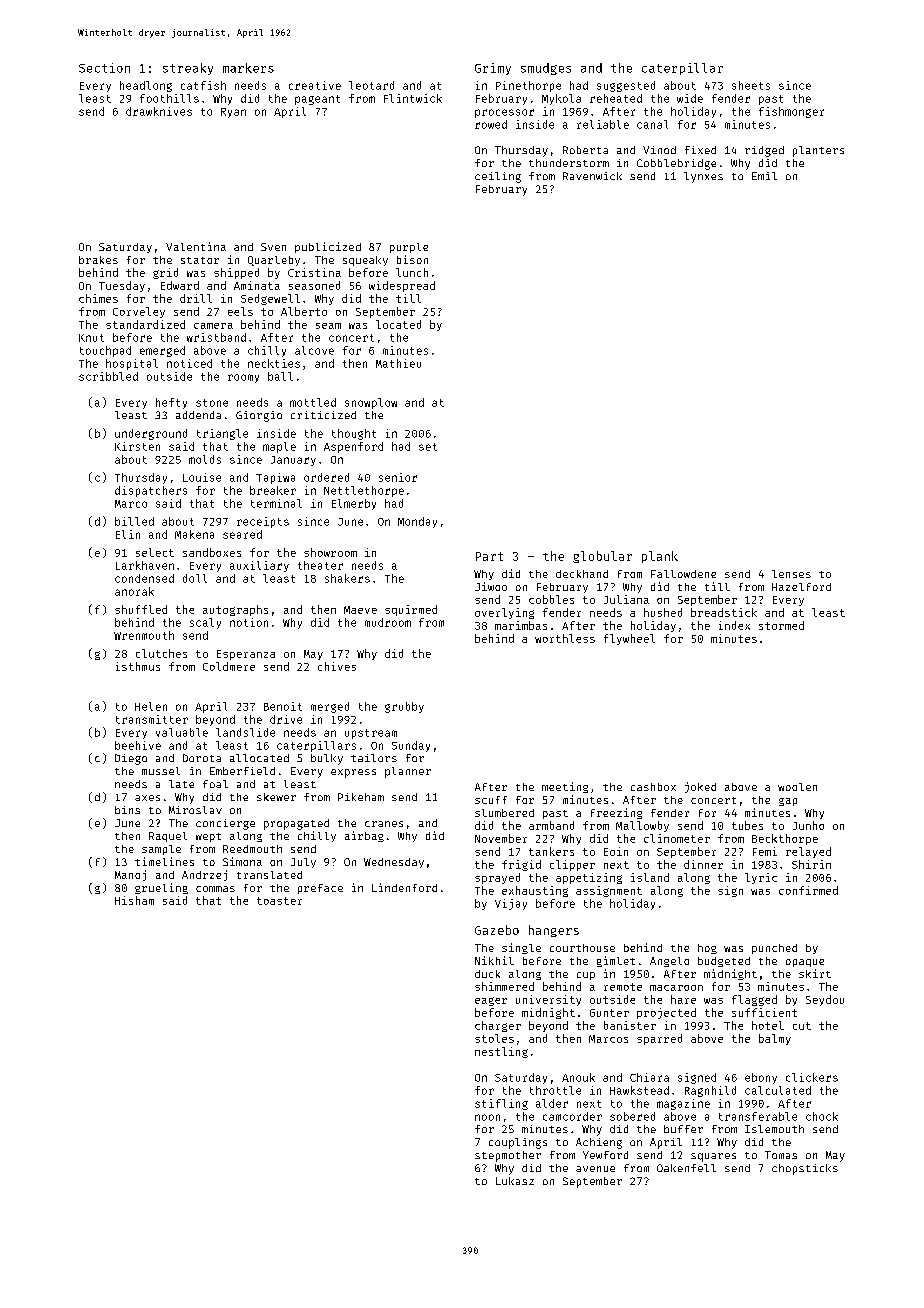  What do you see at coordinates (724, 962) in the document?
I see `budgeted` at bounding box center [724, 962].
